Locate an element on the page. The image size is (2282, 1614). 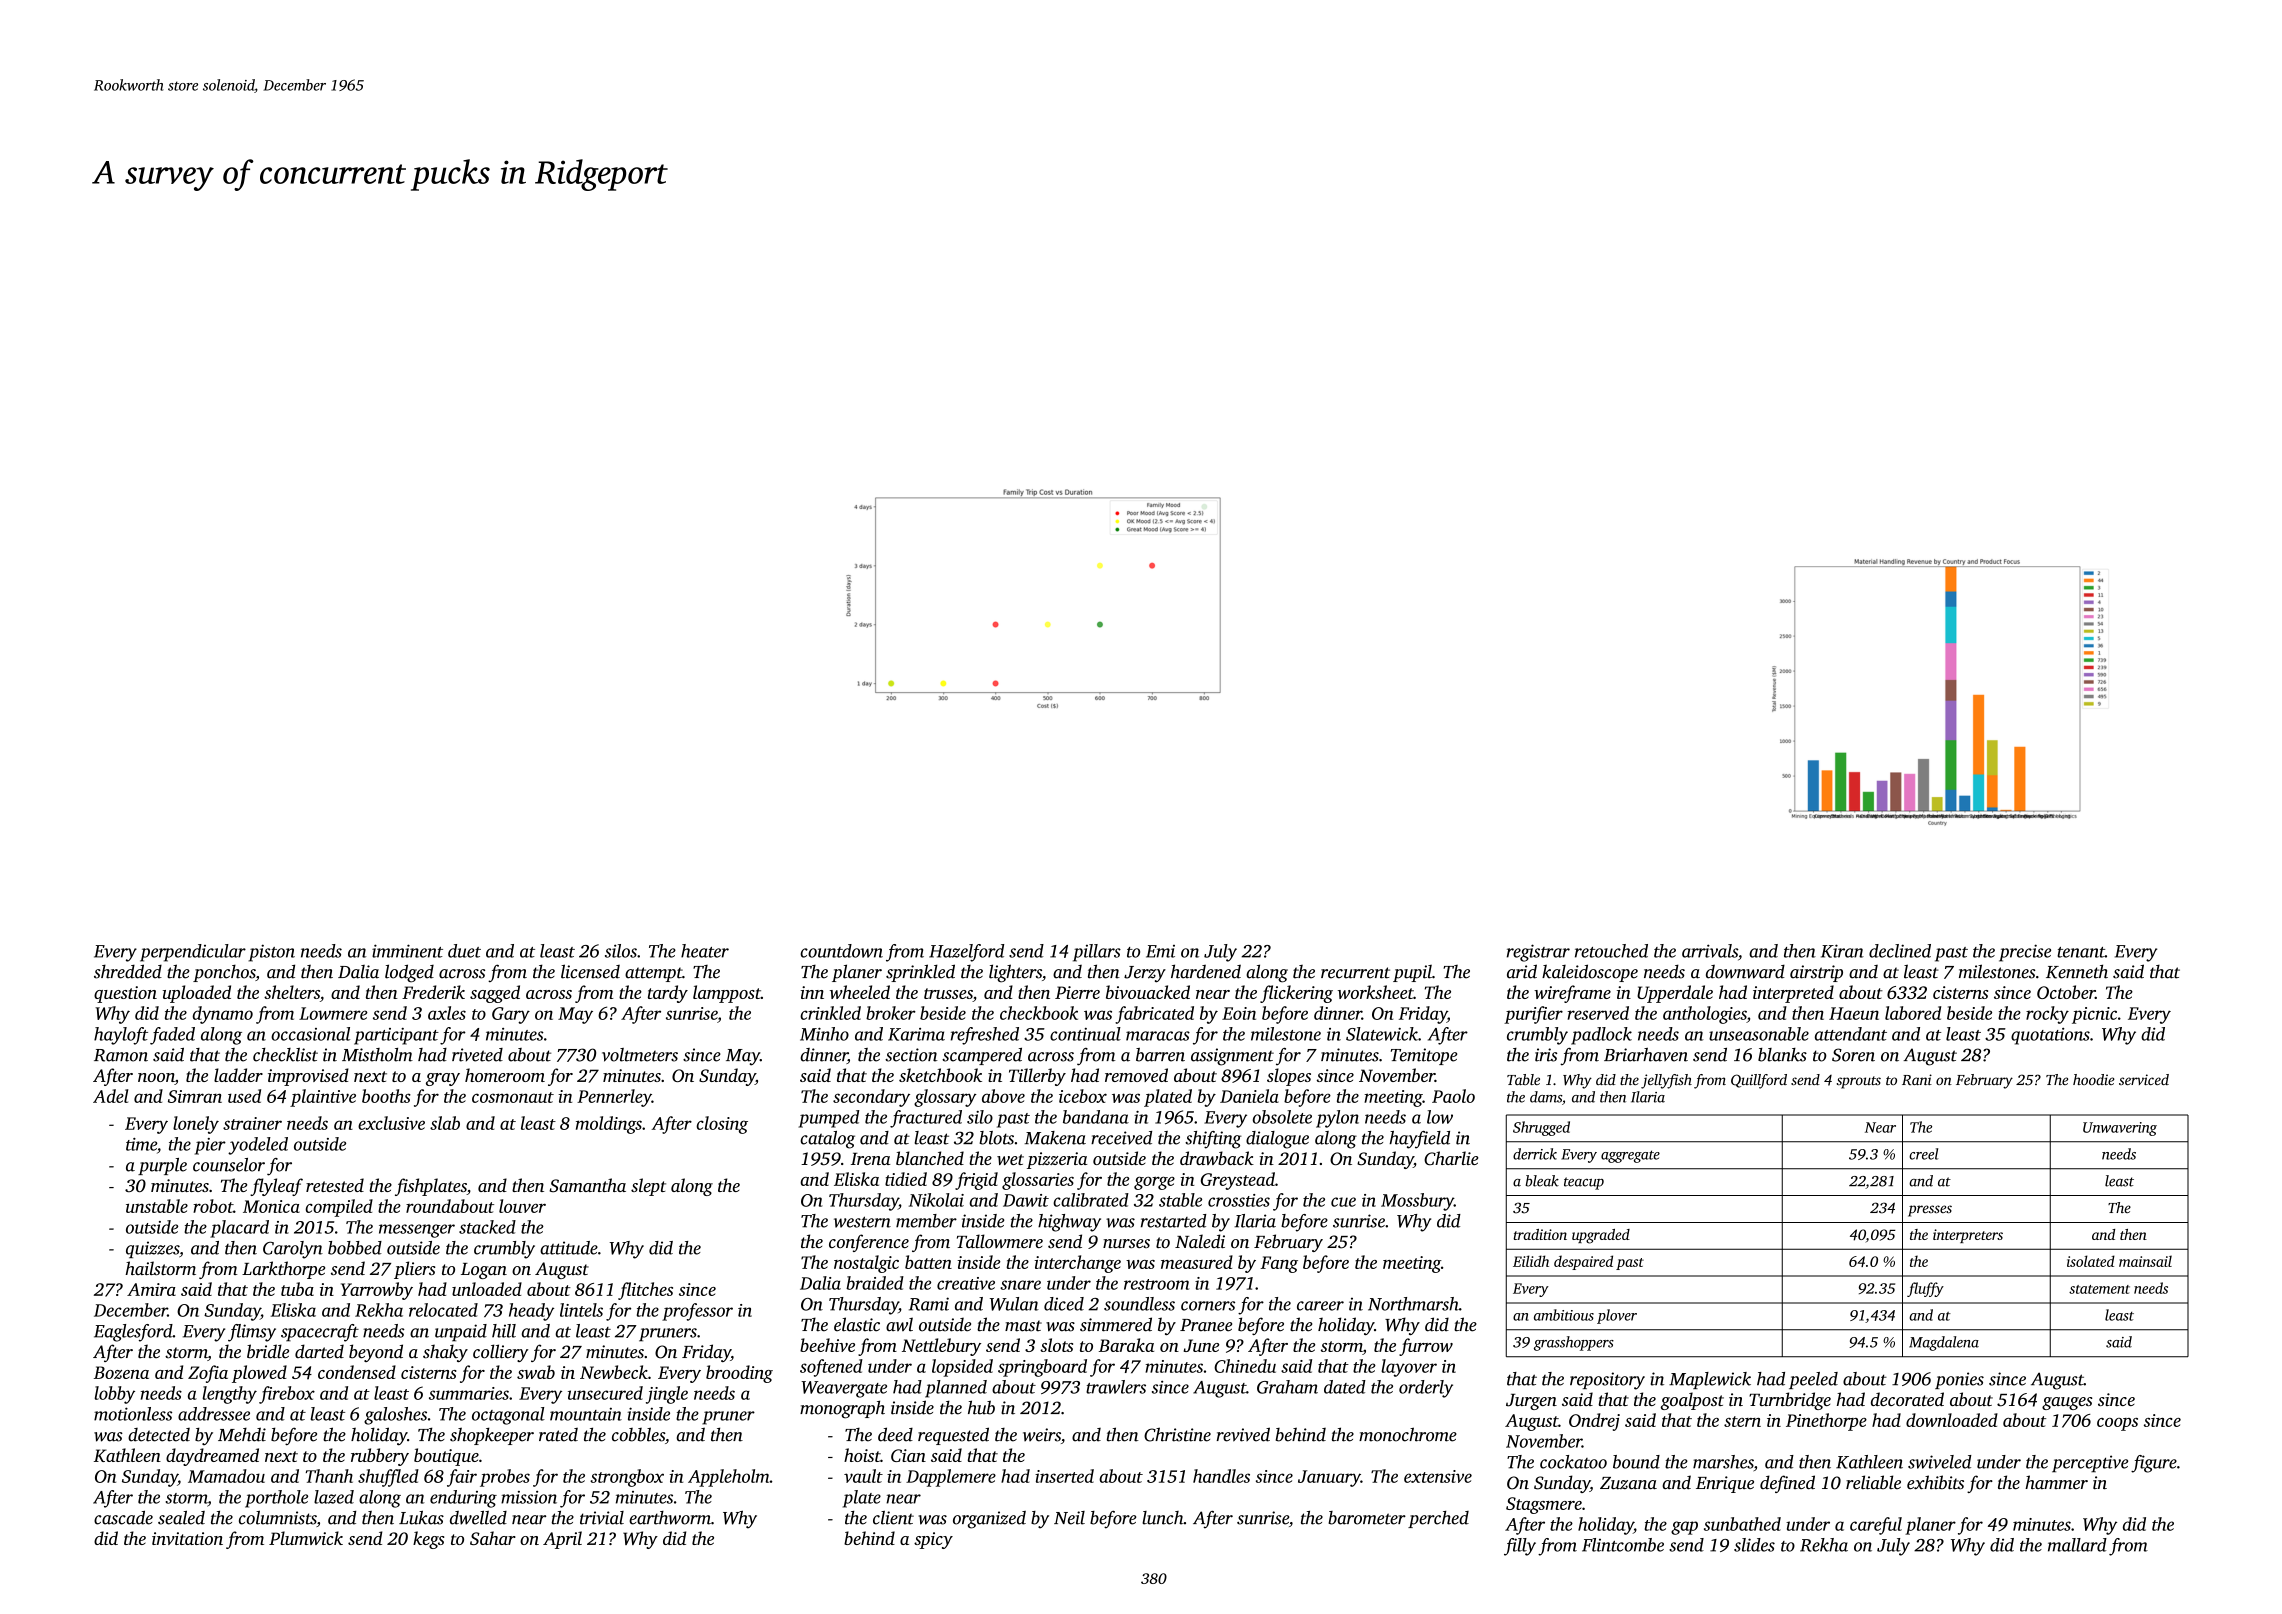
Jerzy is located at coordinates (1145, 974).
